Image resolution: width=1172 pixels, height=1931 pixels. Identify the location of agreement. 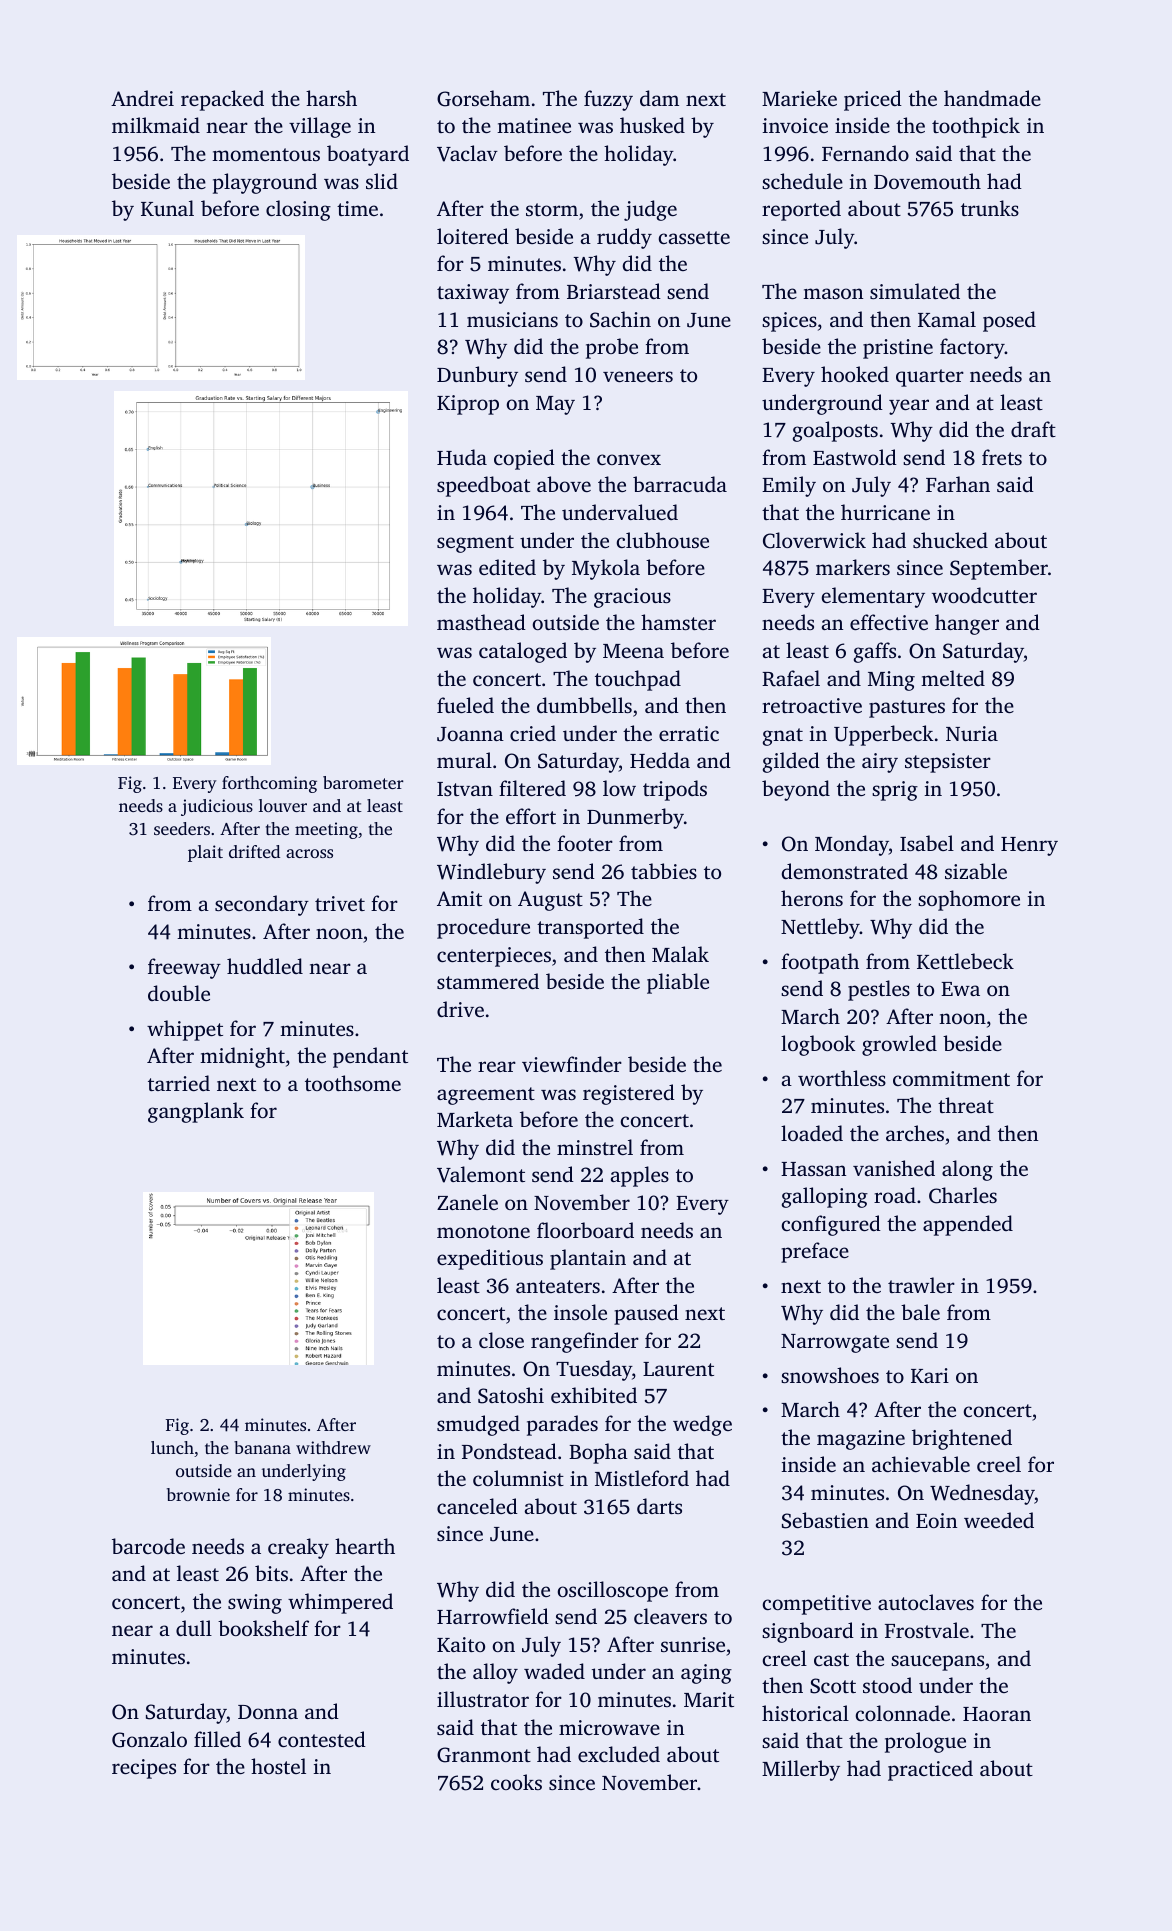
(486, 1096).
